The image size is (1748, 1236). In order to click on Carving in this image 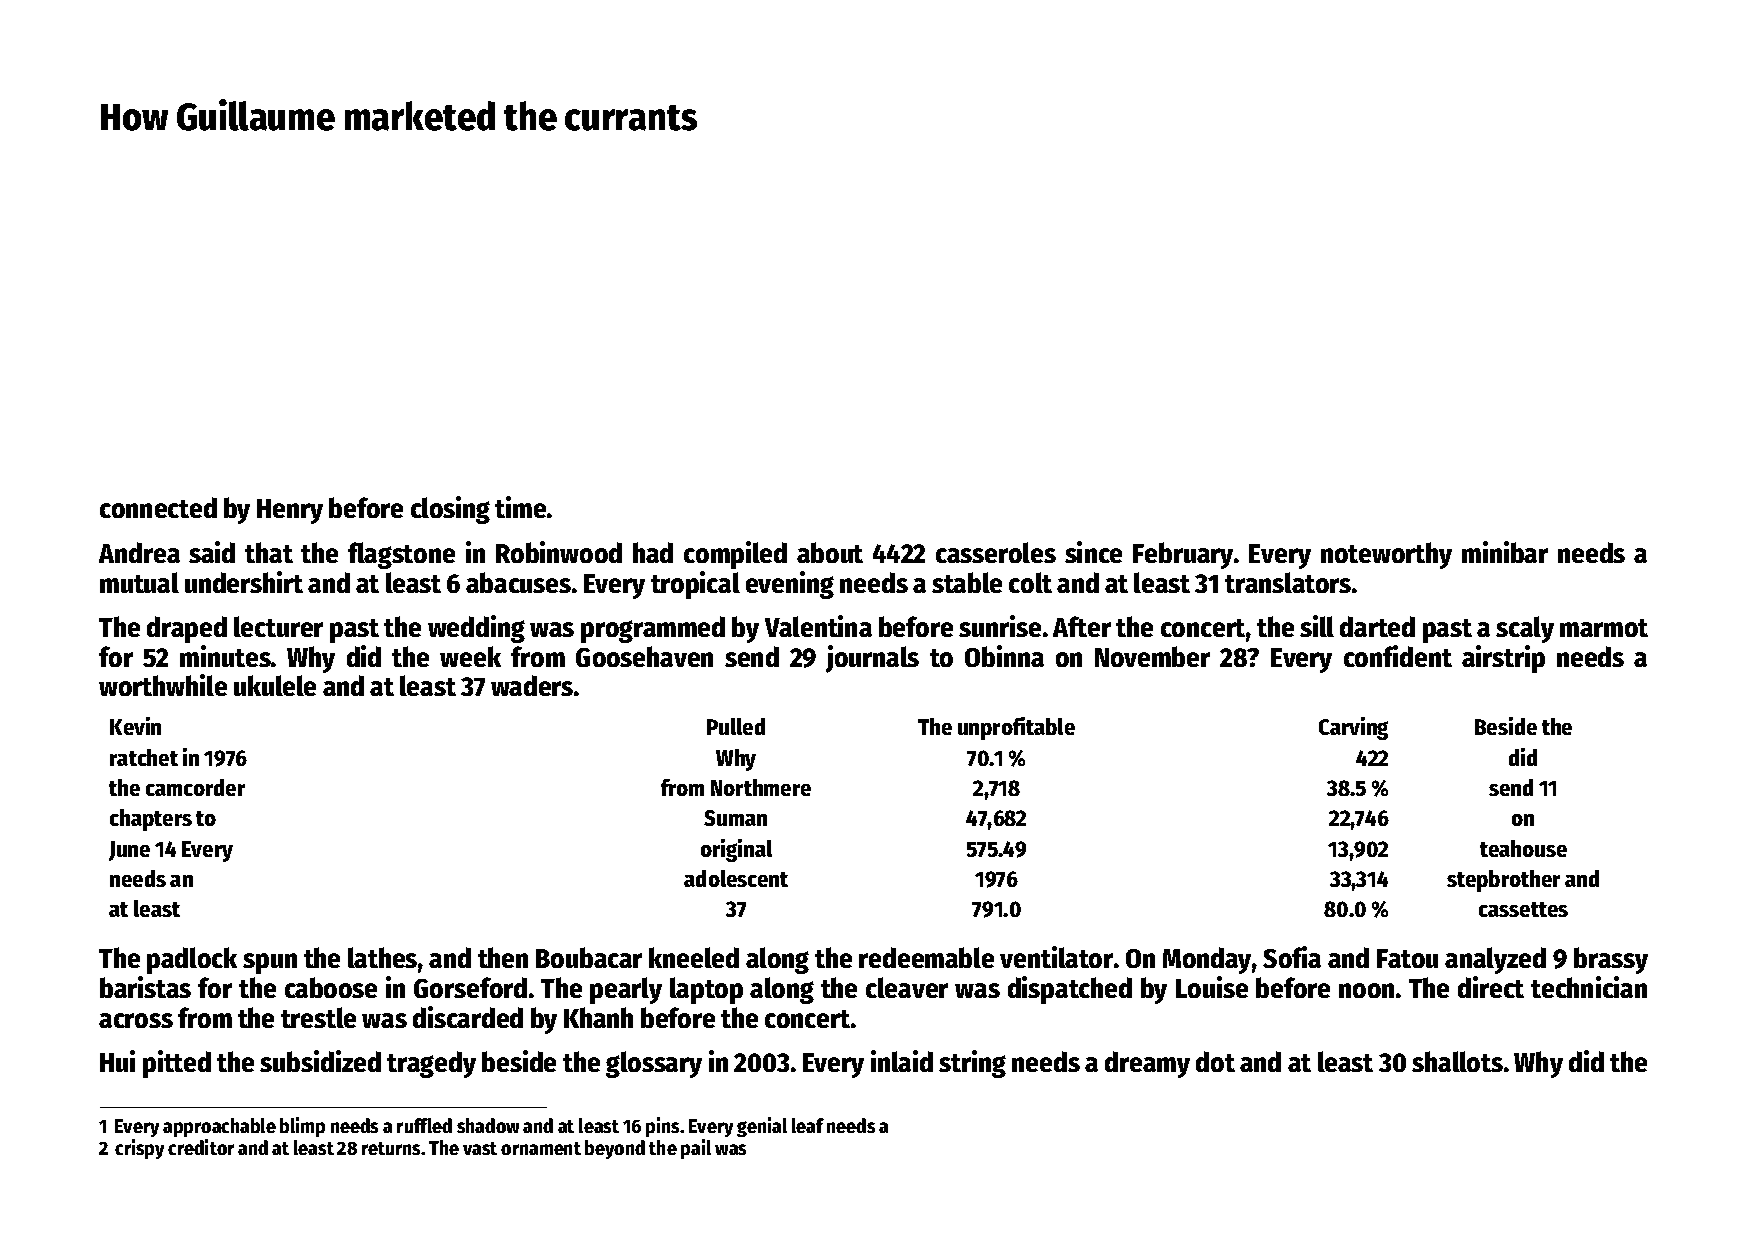, I will do `click(1353, 728)`.
